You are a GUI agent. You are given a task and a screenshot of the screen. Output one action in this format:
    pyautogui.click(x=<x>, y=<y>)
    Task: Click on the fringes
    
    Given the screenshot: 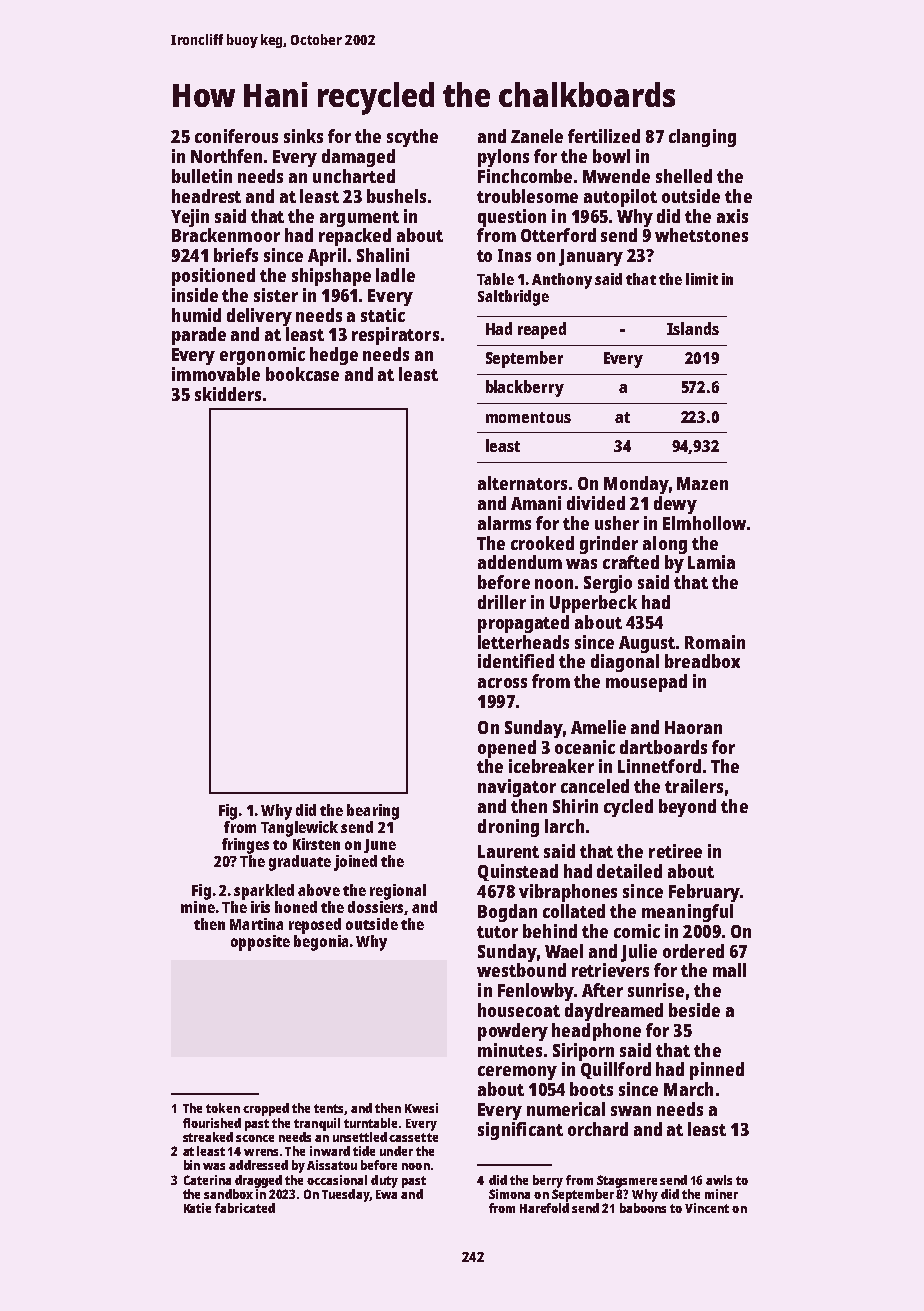 What is the action you would take?
    pyautogui.click(x=245, y=846)
